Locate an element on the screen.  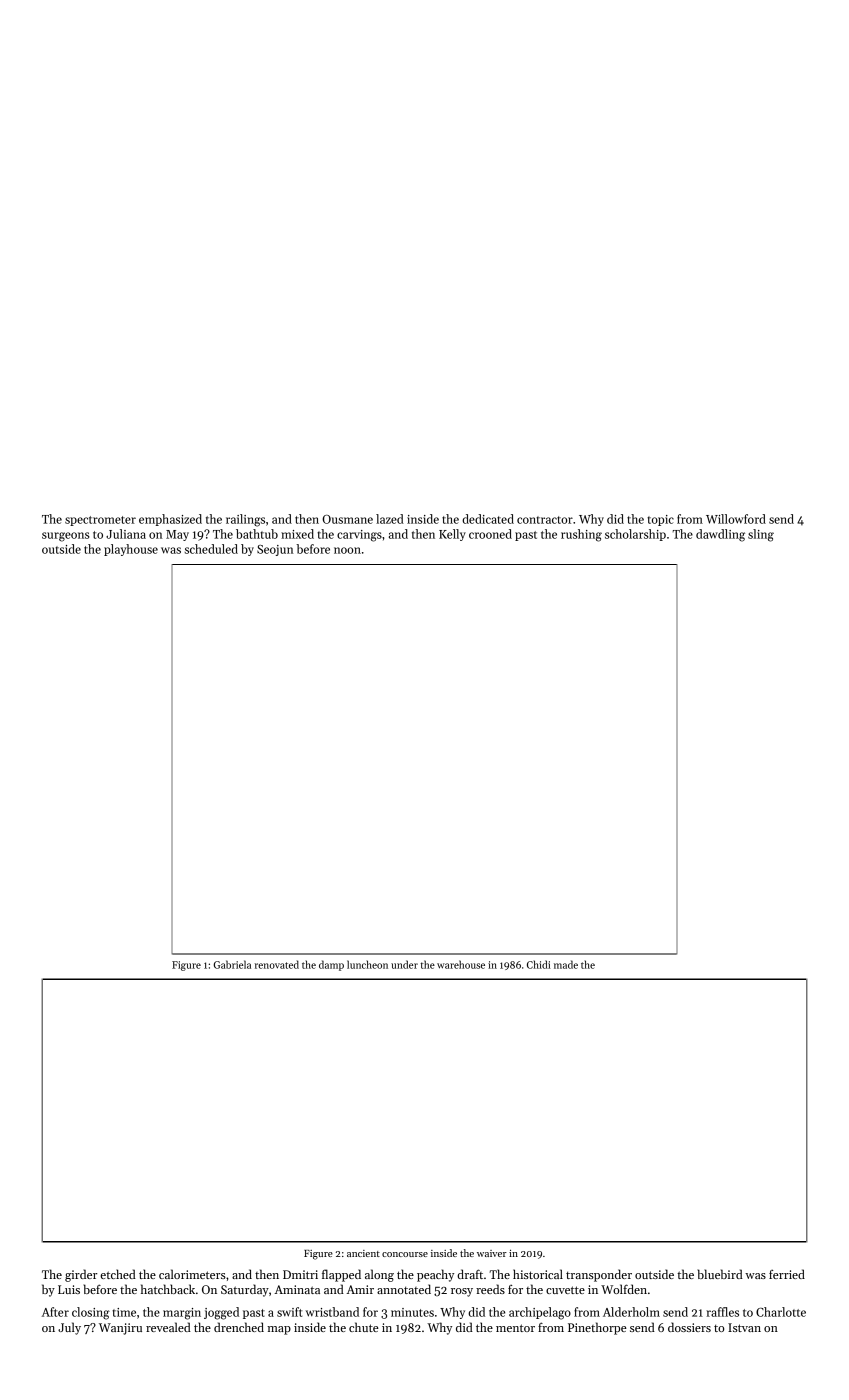
Ousmane is located at coordinates (347, 519).
